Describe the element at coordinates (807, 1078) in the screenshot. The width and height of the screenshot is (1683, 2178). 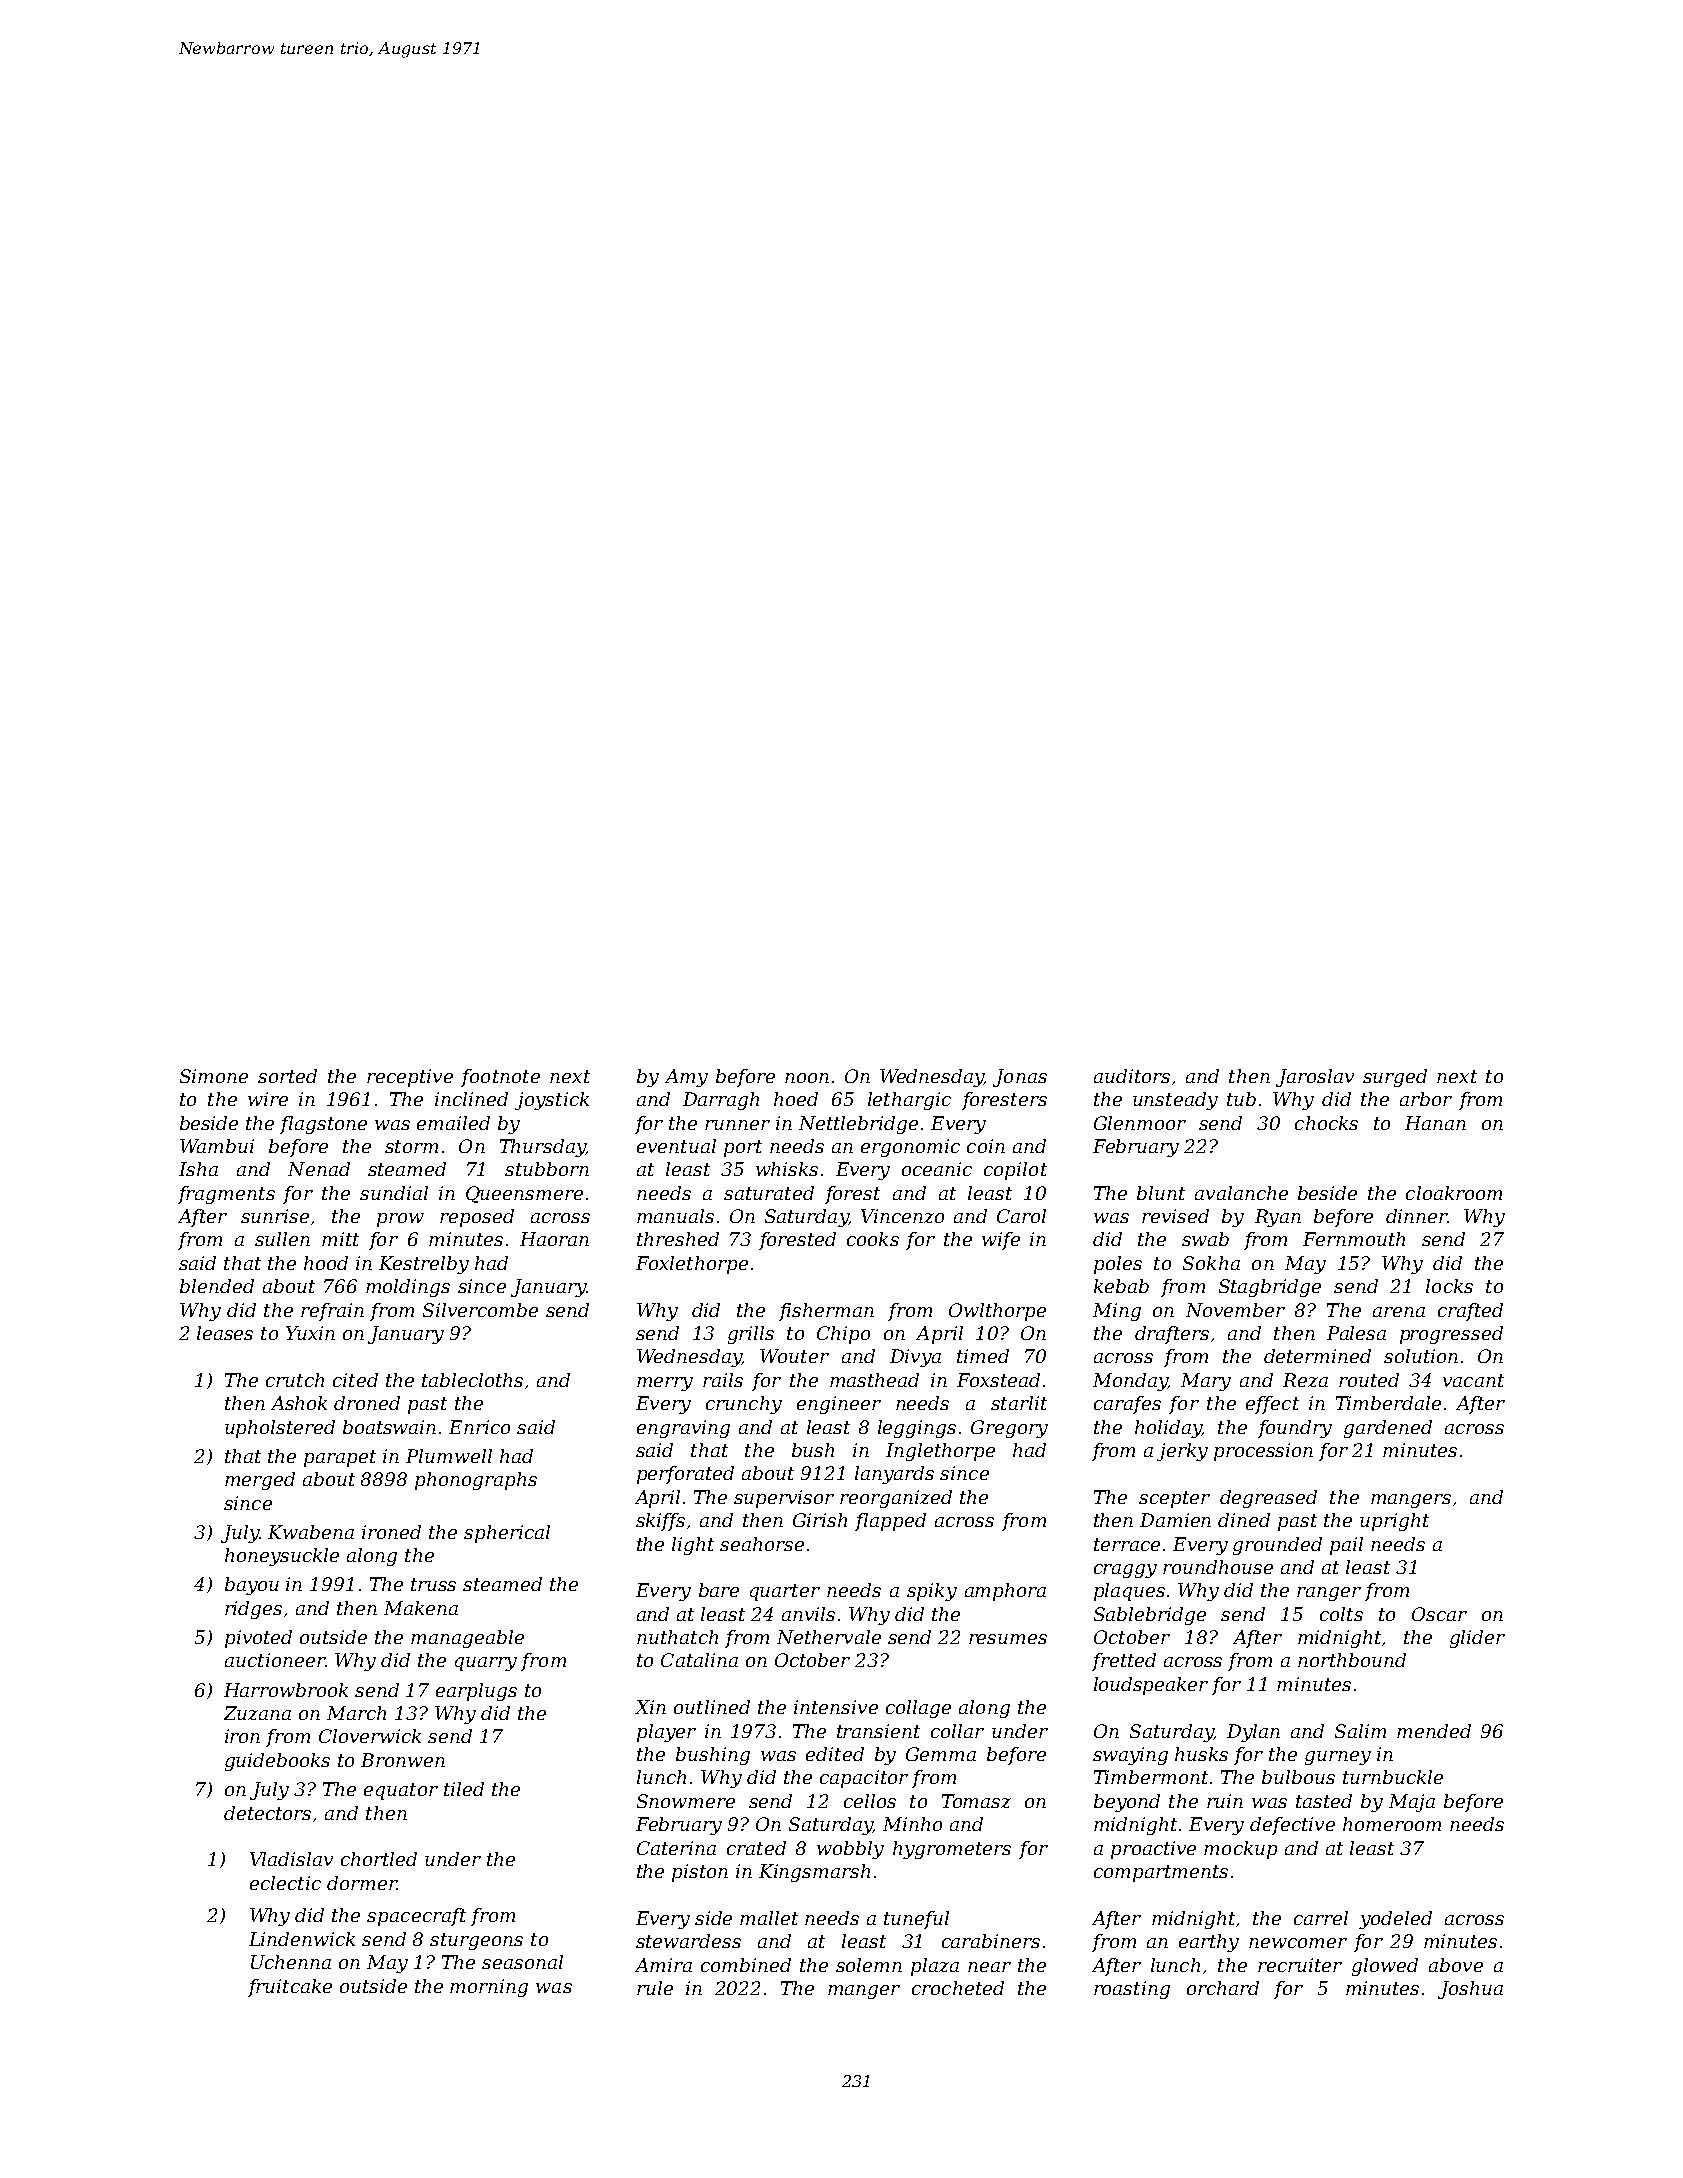
I see `noon` at that location.
